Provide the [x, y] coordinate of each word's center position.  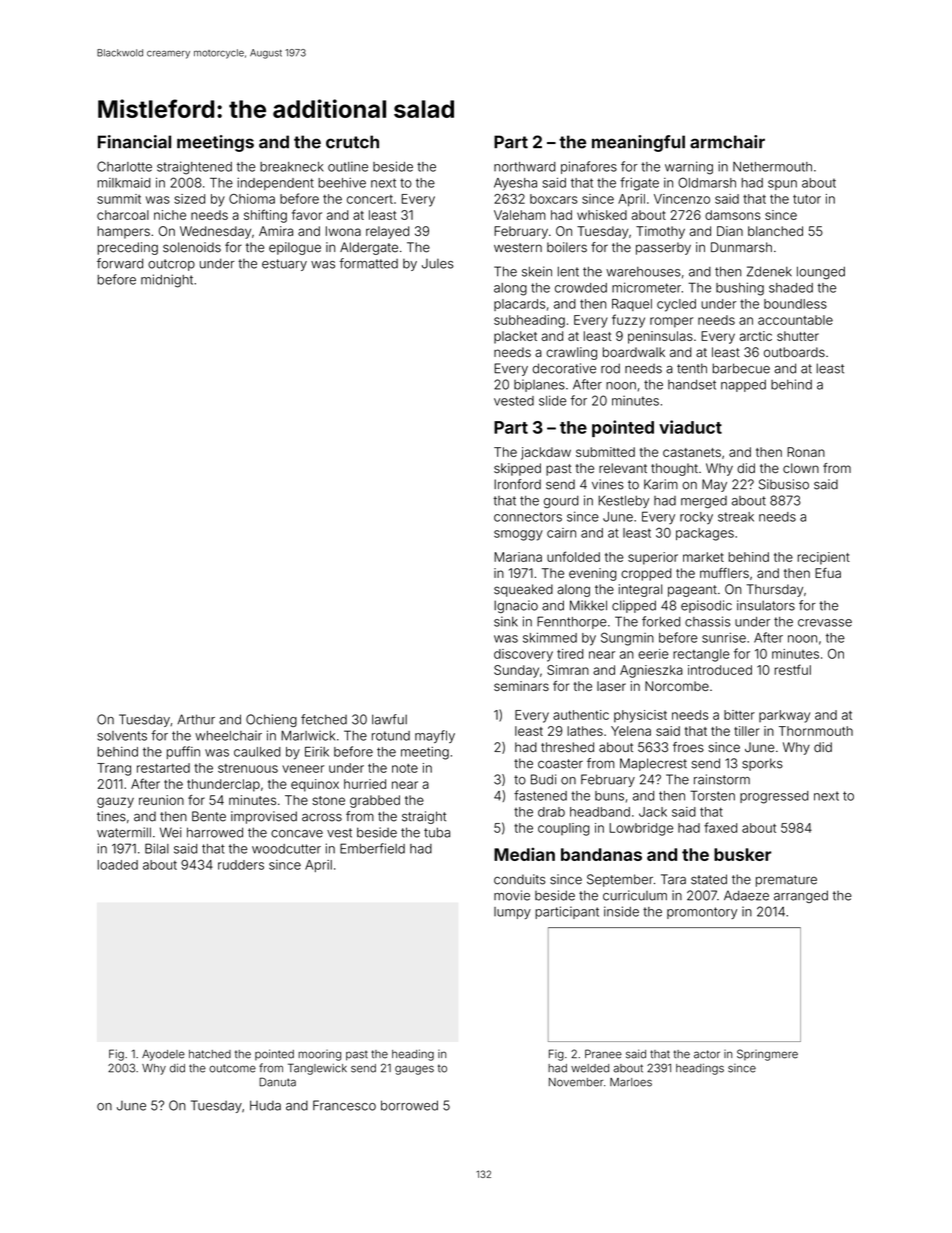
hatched [210, 1054]
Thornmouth [816, 731]
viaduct [690, 427]
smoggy [518, 535]
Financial [134, 142]
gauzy [115, 802]
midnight [167, 281]
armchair [727, 142]
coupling [564, 829]
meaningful [638, 143]
